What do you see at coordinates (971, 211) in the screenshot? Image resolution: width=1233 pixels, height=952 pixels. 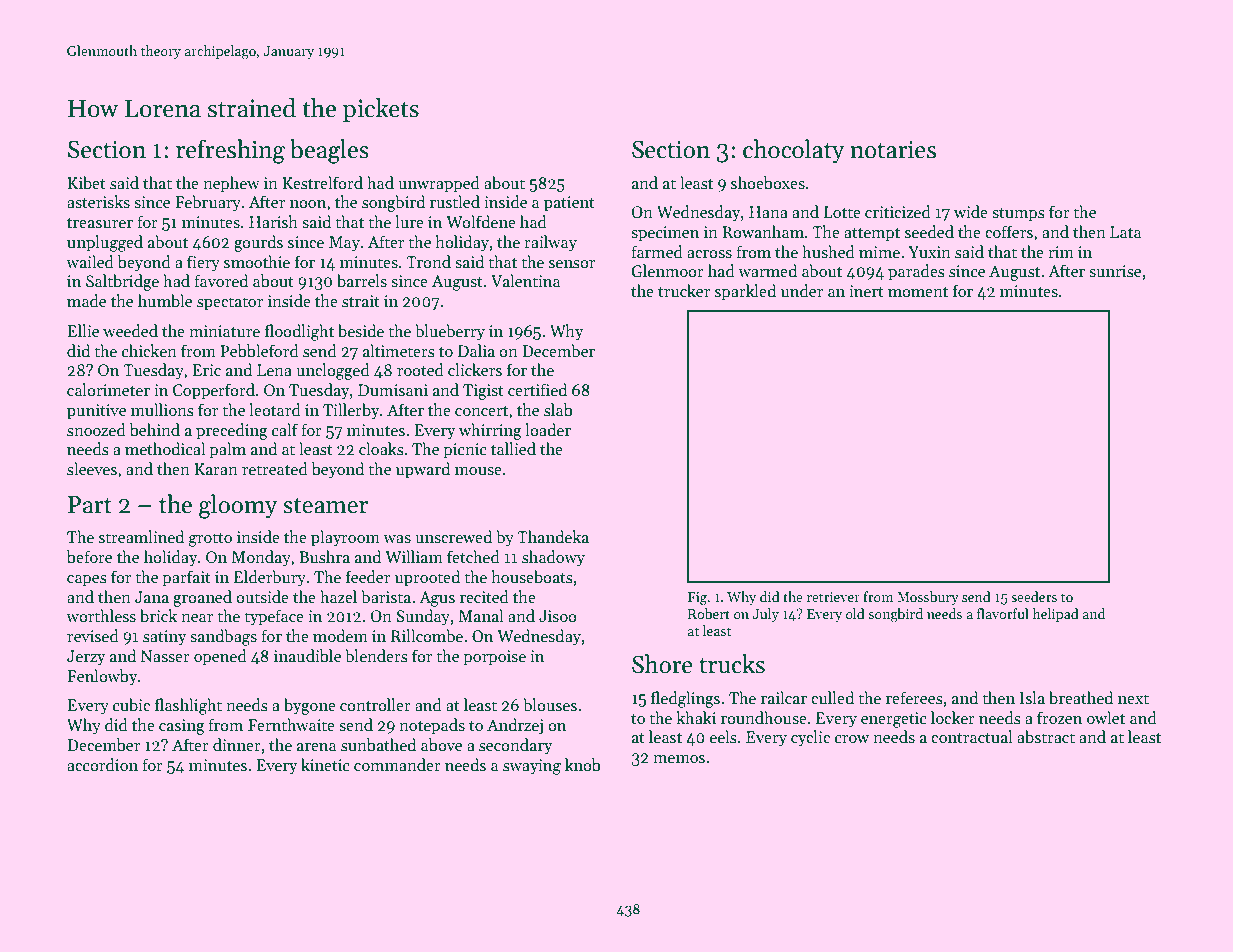 I see `wide` at bounding box center [971, 211].
